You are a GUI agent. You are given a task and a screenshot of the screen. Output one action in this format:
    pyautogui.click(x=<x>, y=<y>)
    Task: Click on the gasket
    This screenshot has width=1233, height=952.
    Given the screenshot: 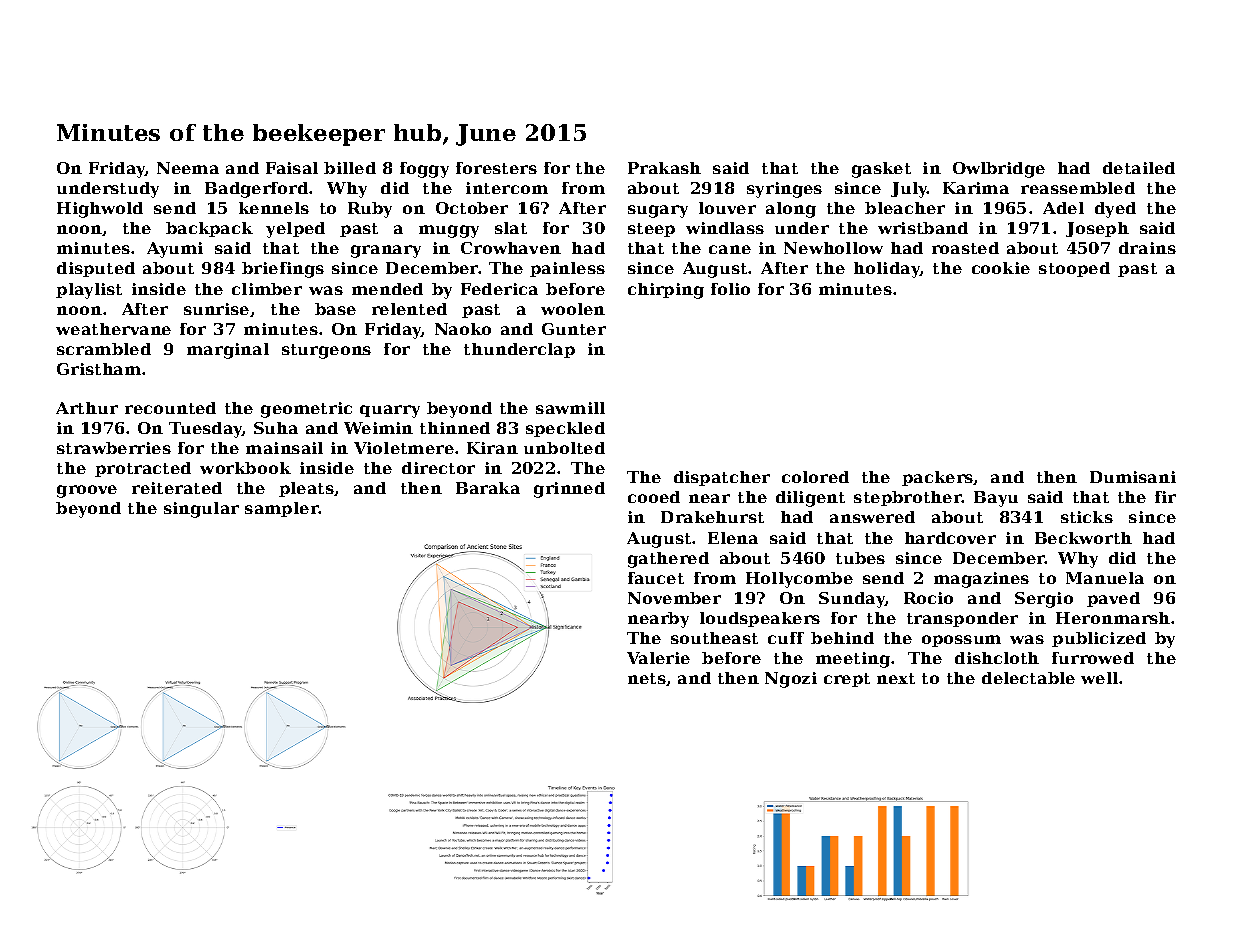 What is the action you would take?
    pyautogui.click(x=881, y=170)
